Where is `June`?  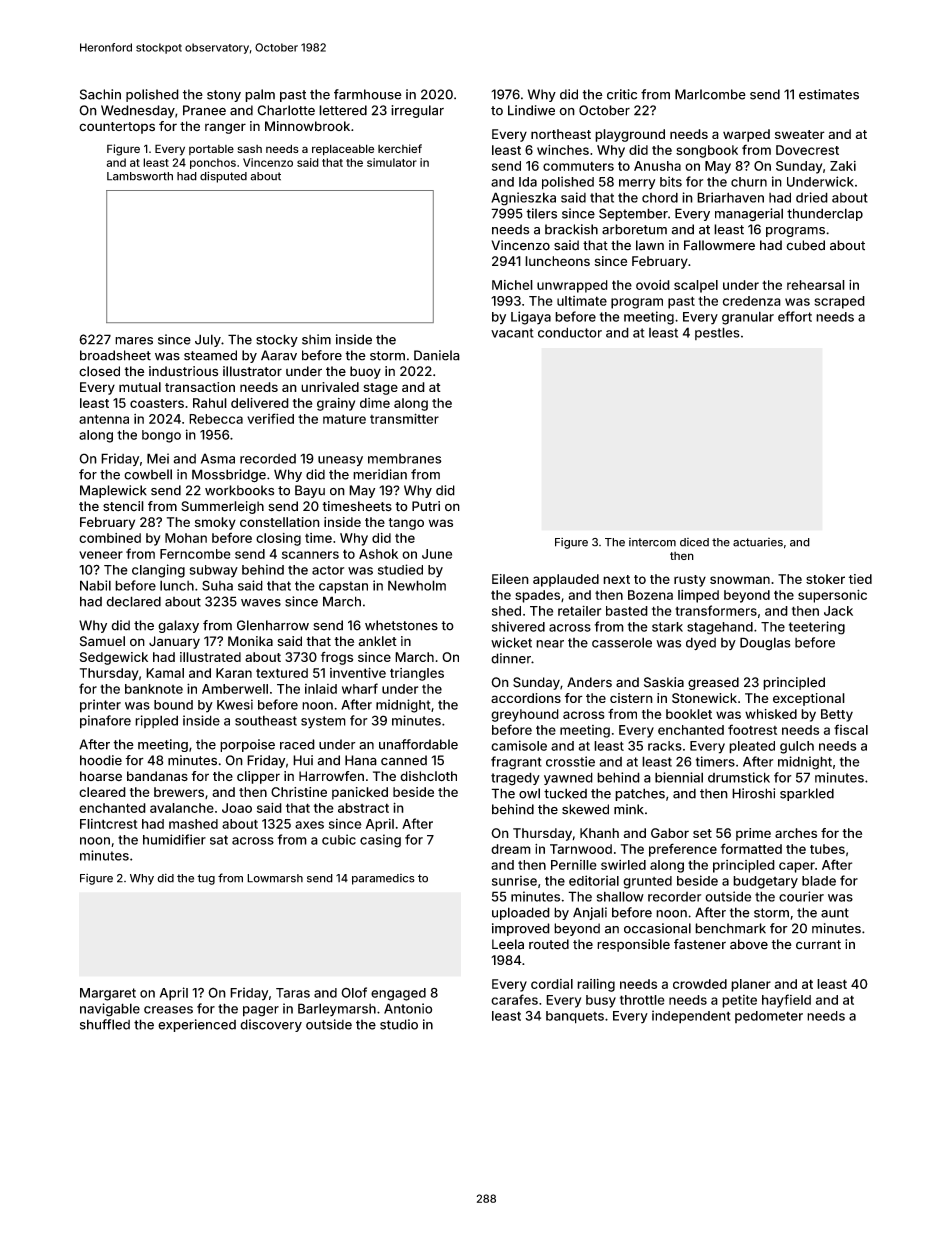 June is located at coordinates (437, 554).
